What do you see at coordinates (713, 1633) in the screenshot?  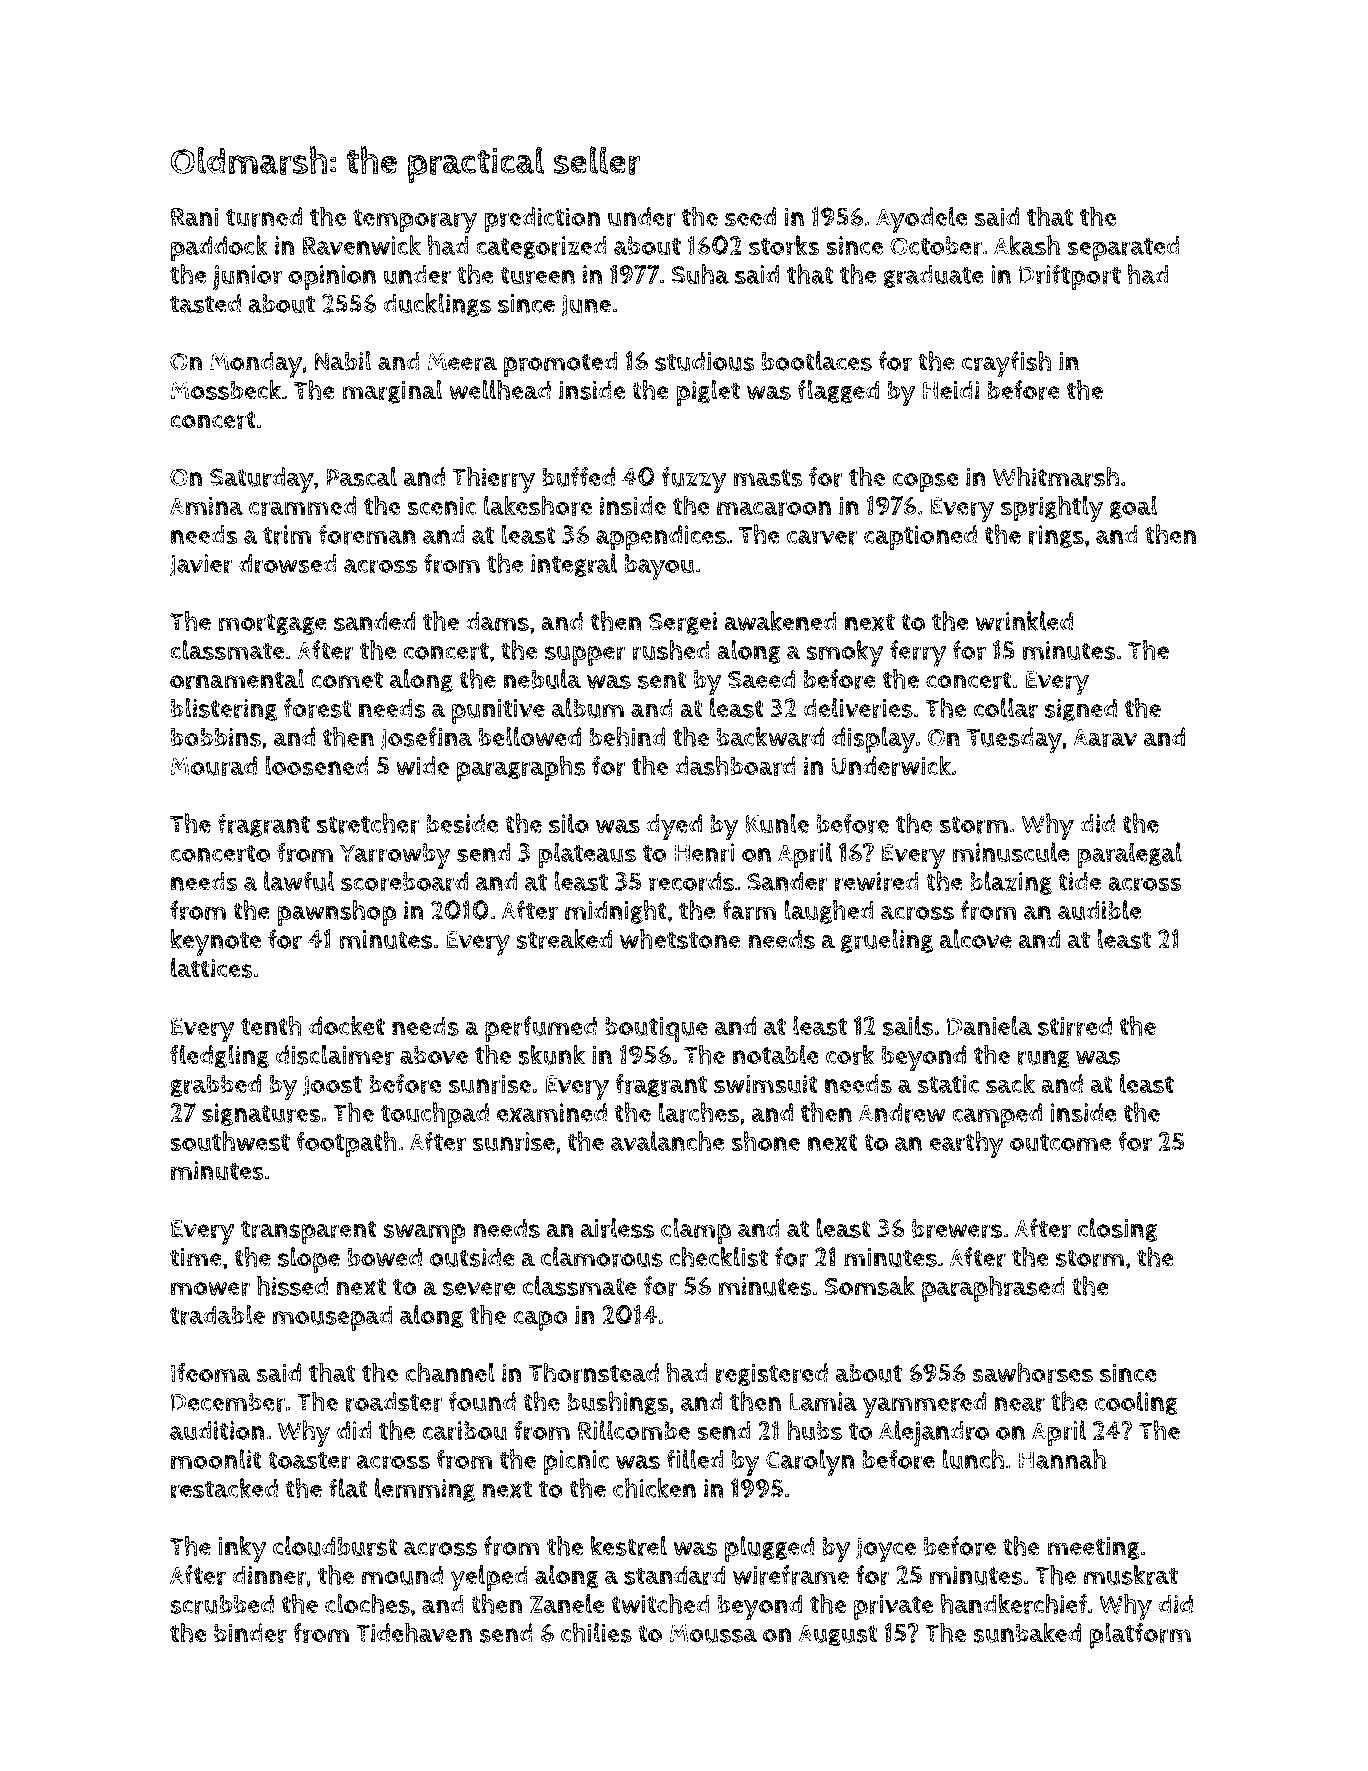 I see `Moussa` at bounding box center [713, 1633].
